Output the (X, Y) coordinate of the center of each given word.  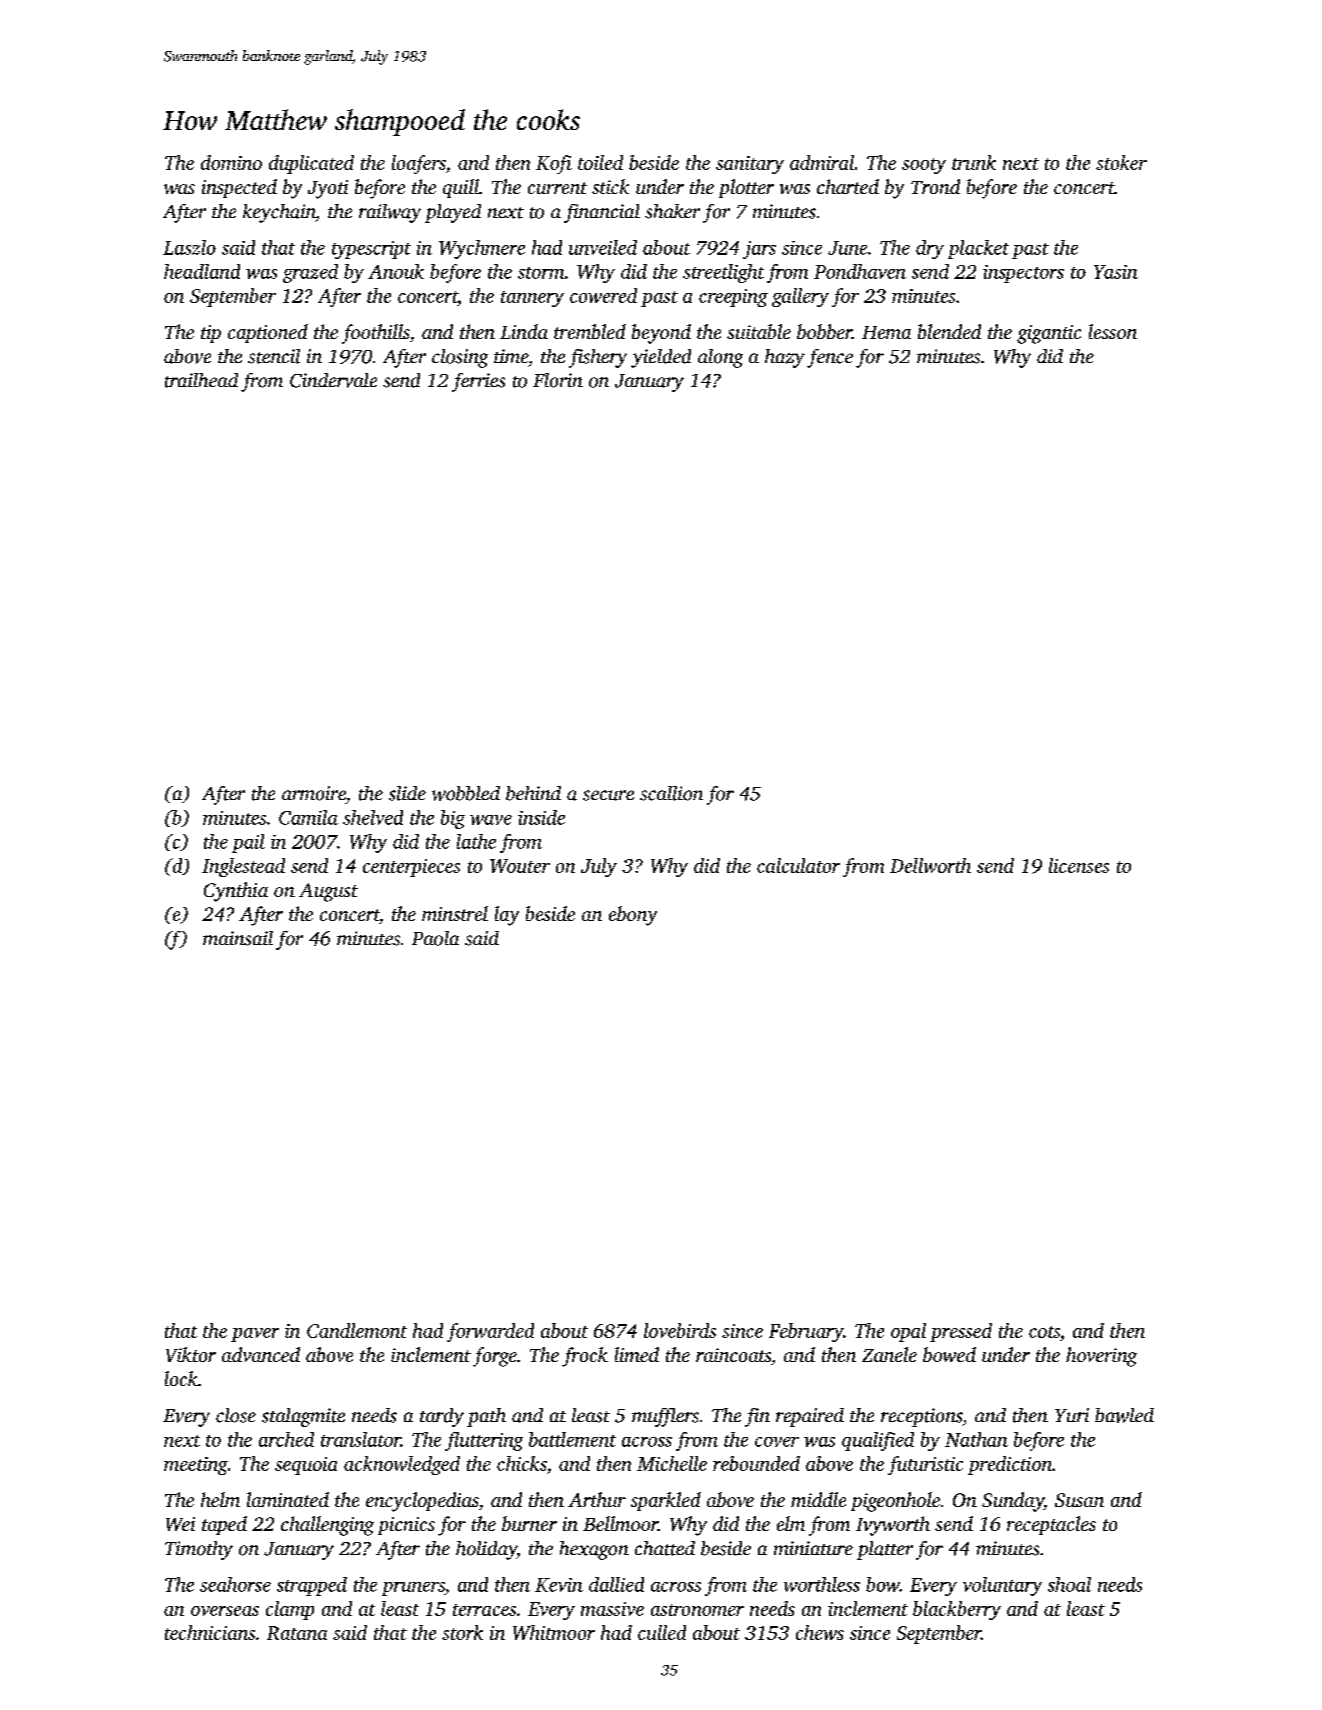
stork (462, 1632)
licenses (1079, 865)
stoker (1121, 162)
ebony (633, 916)
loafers (419, 164)
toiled (600, 162)
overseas (225, 1611)
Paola (435, 938)
